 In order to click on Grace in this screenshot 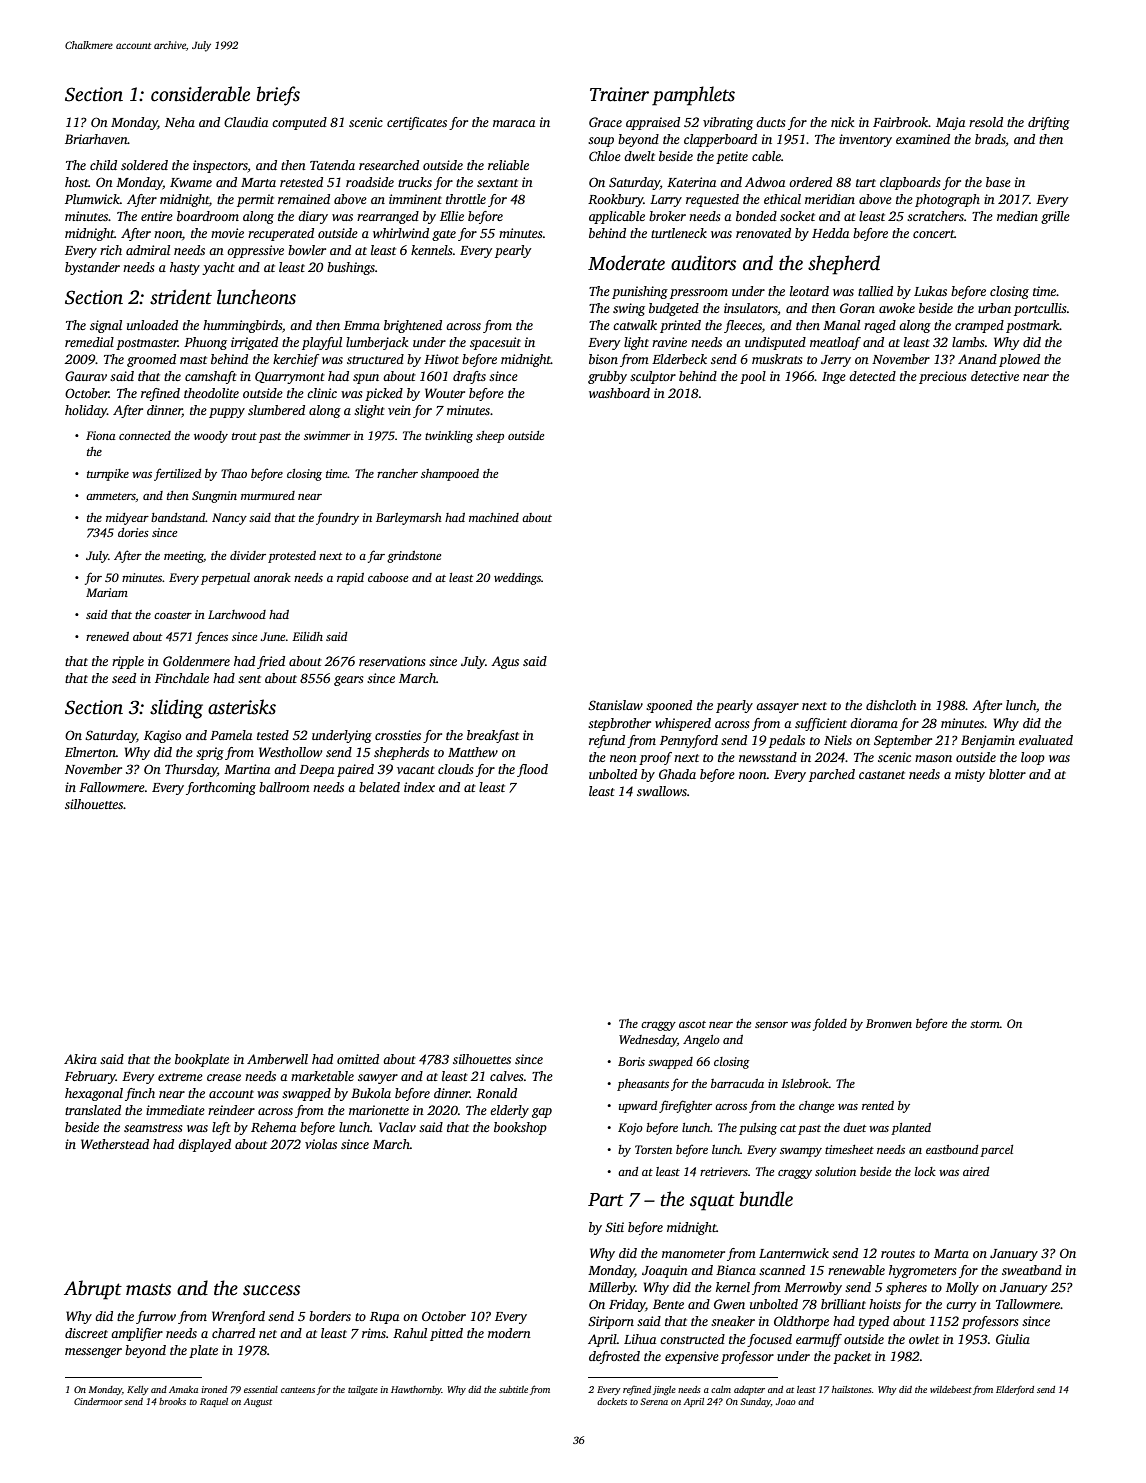, I will do `click(605, 122)`.
